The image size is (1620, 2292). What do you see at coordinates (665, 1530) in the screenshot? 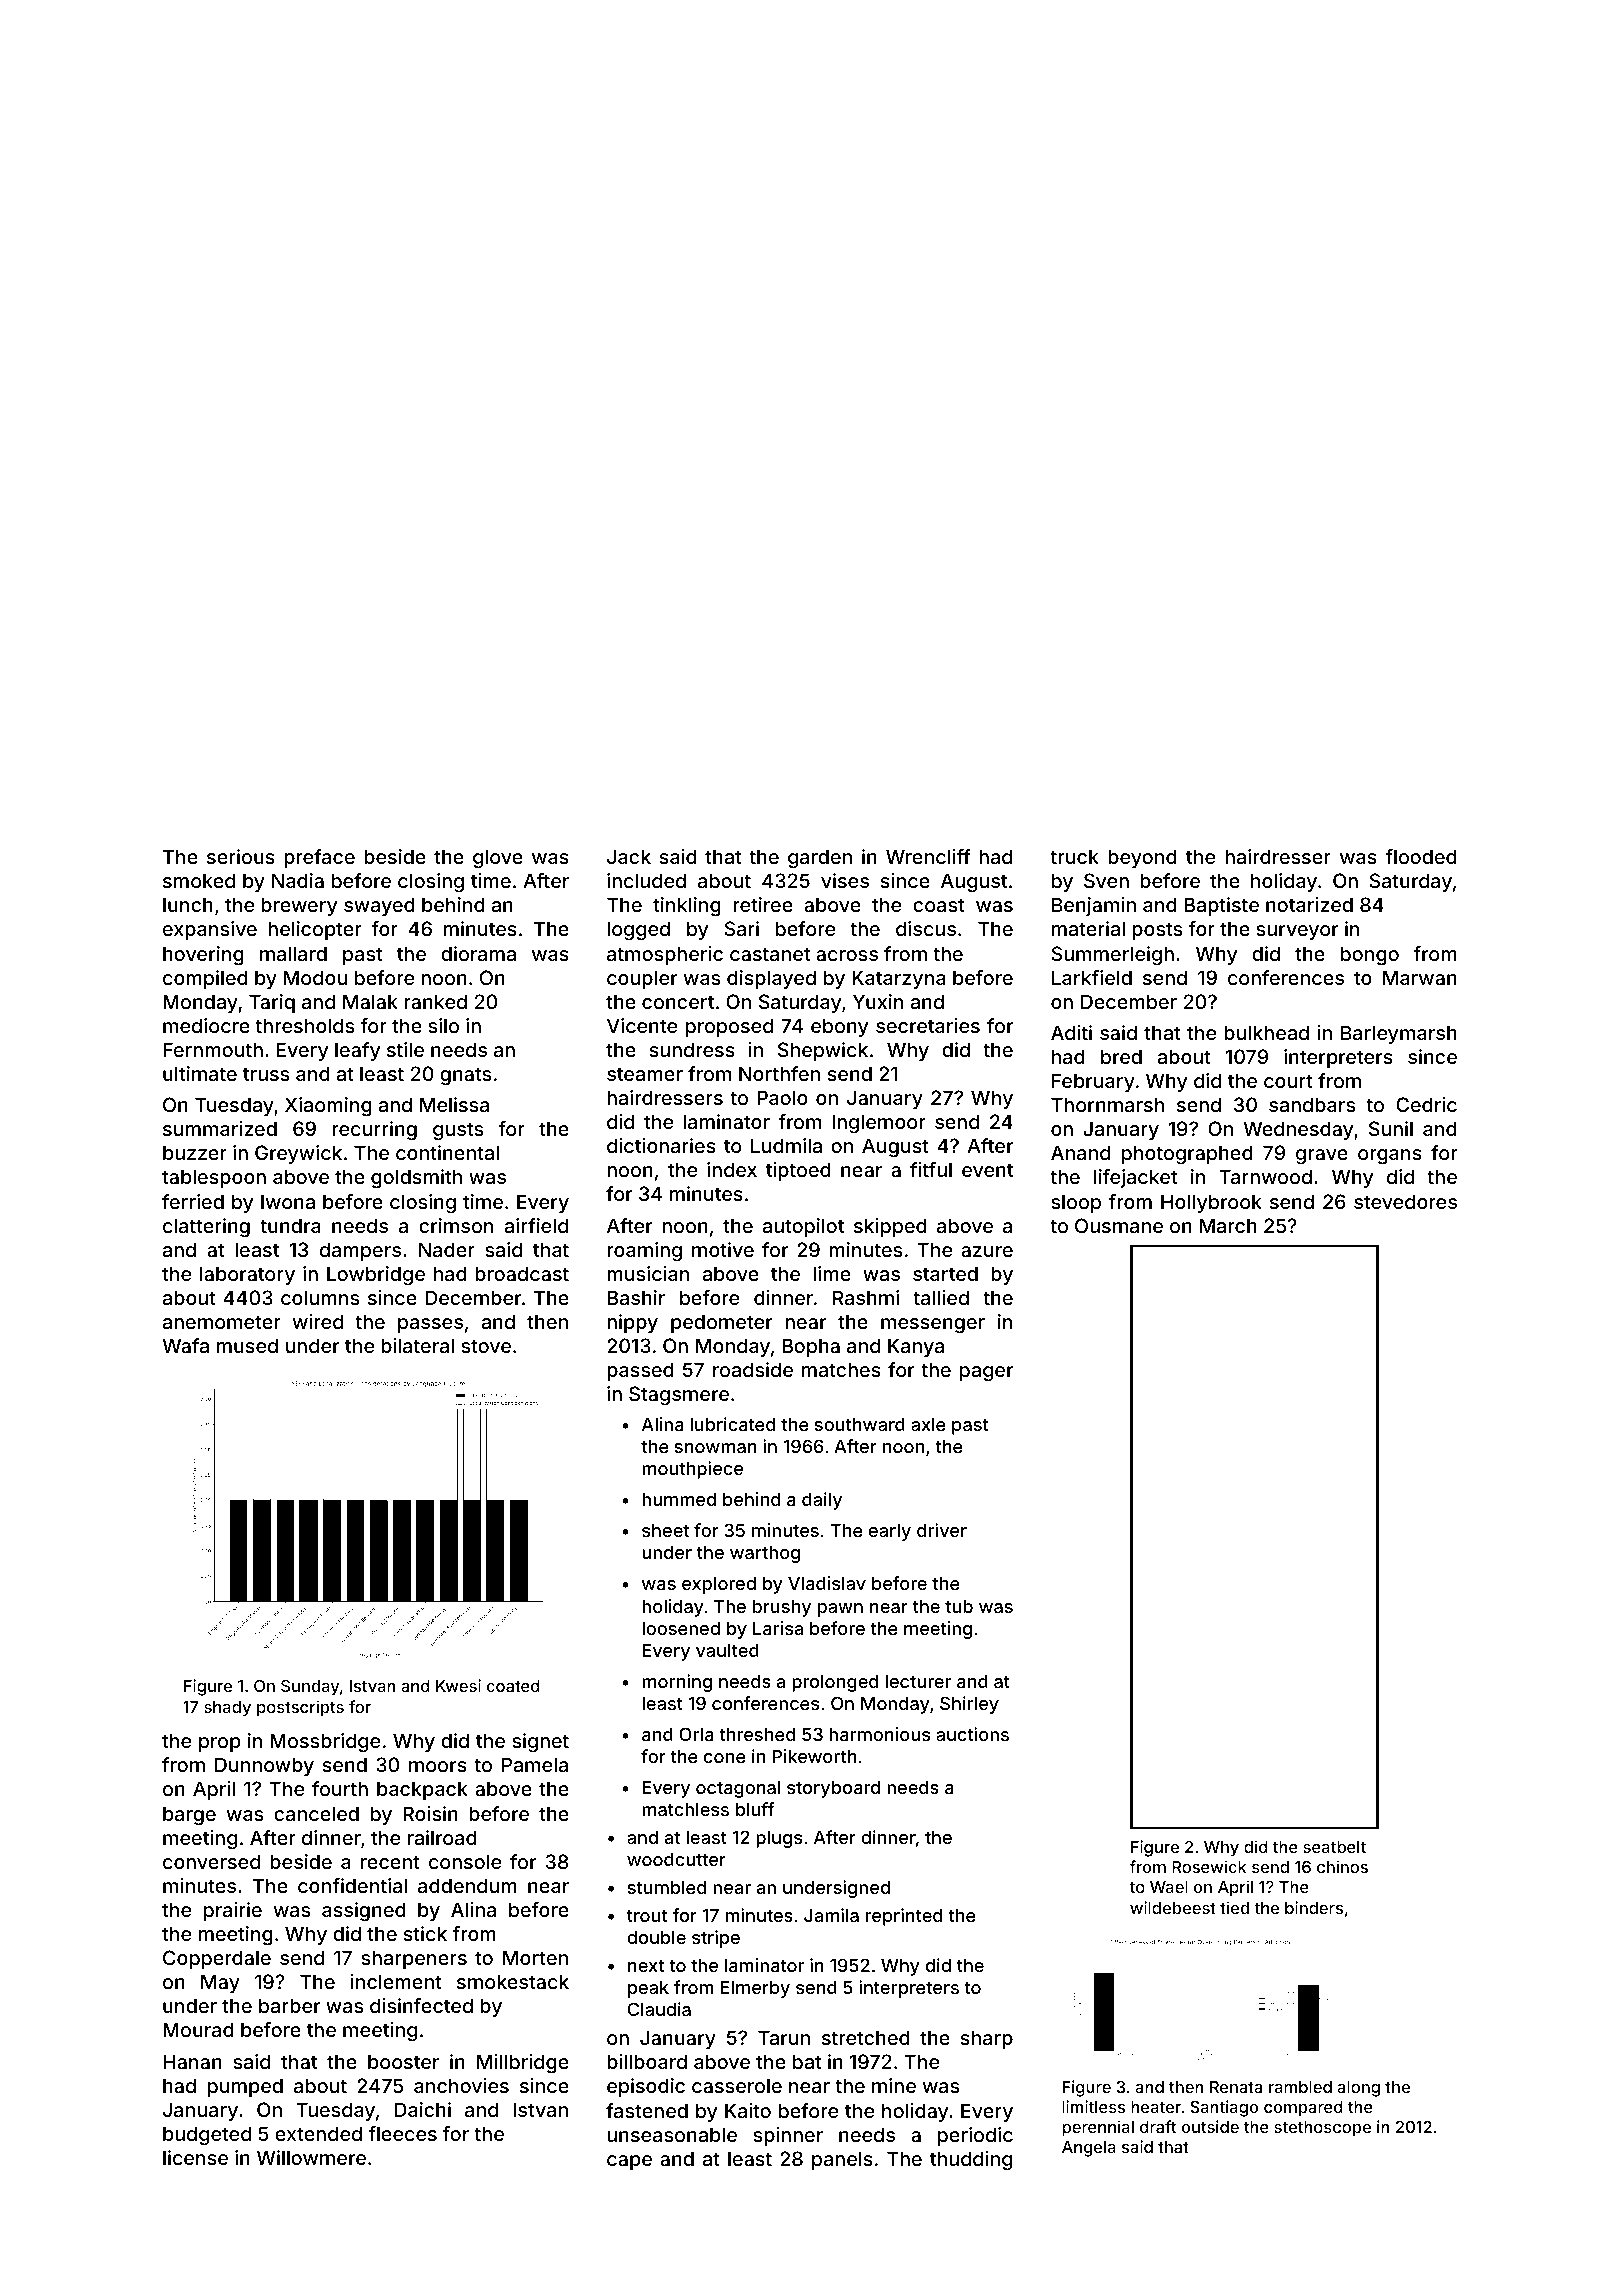
I see `sheet` at bounding box center [665, 1530].
